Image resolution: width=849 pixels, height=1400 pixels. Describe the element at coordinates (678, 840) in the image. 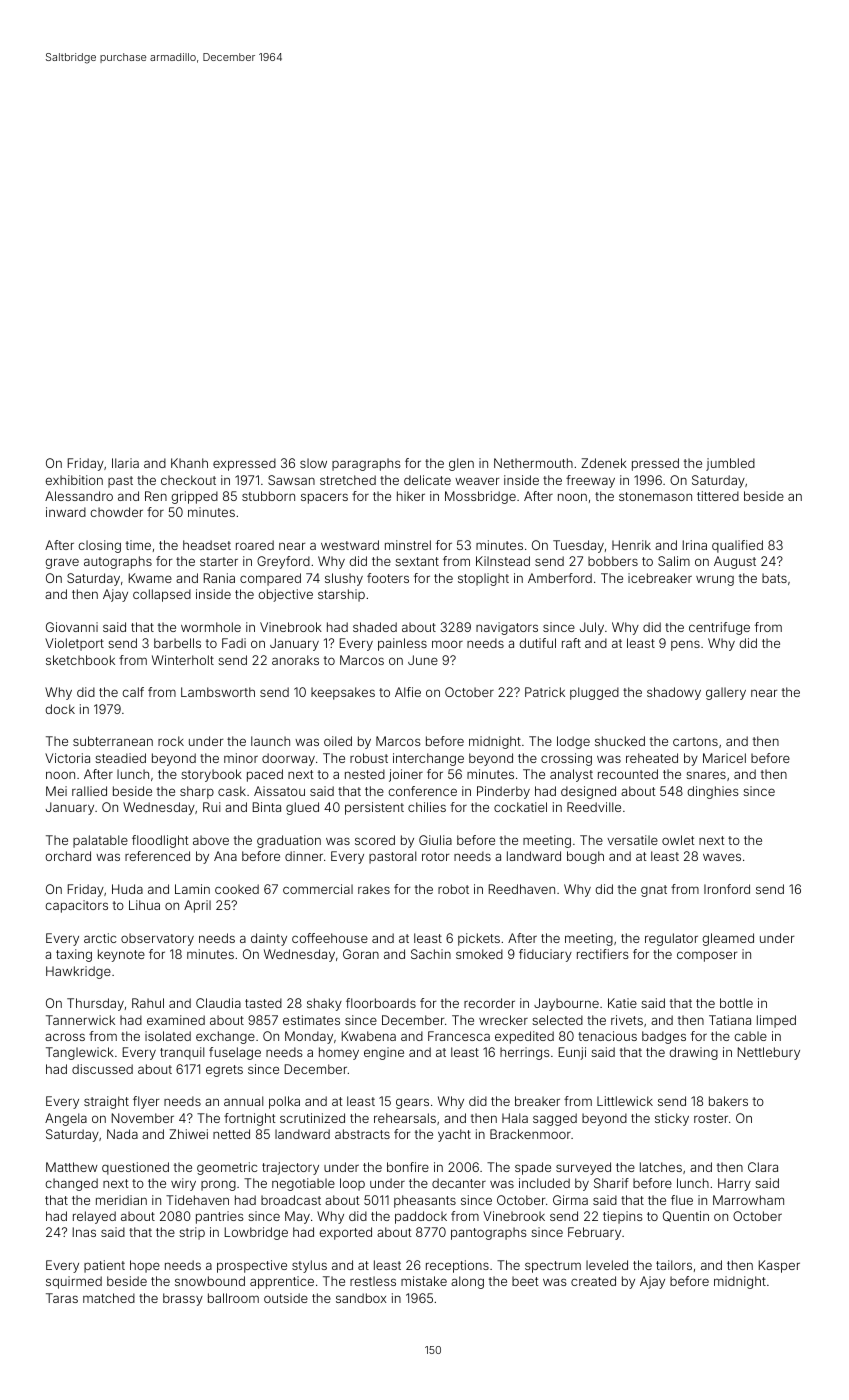

I see `owlet` at that location.
